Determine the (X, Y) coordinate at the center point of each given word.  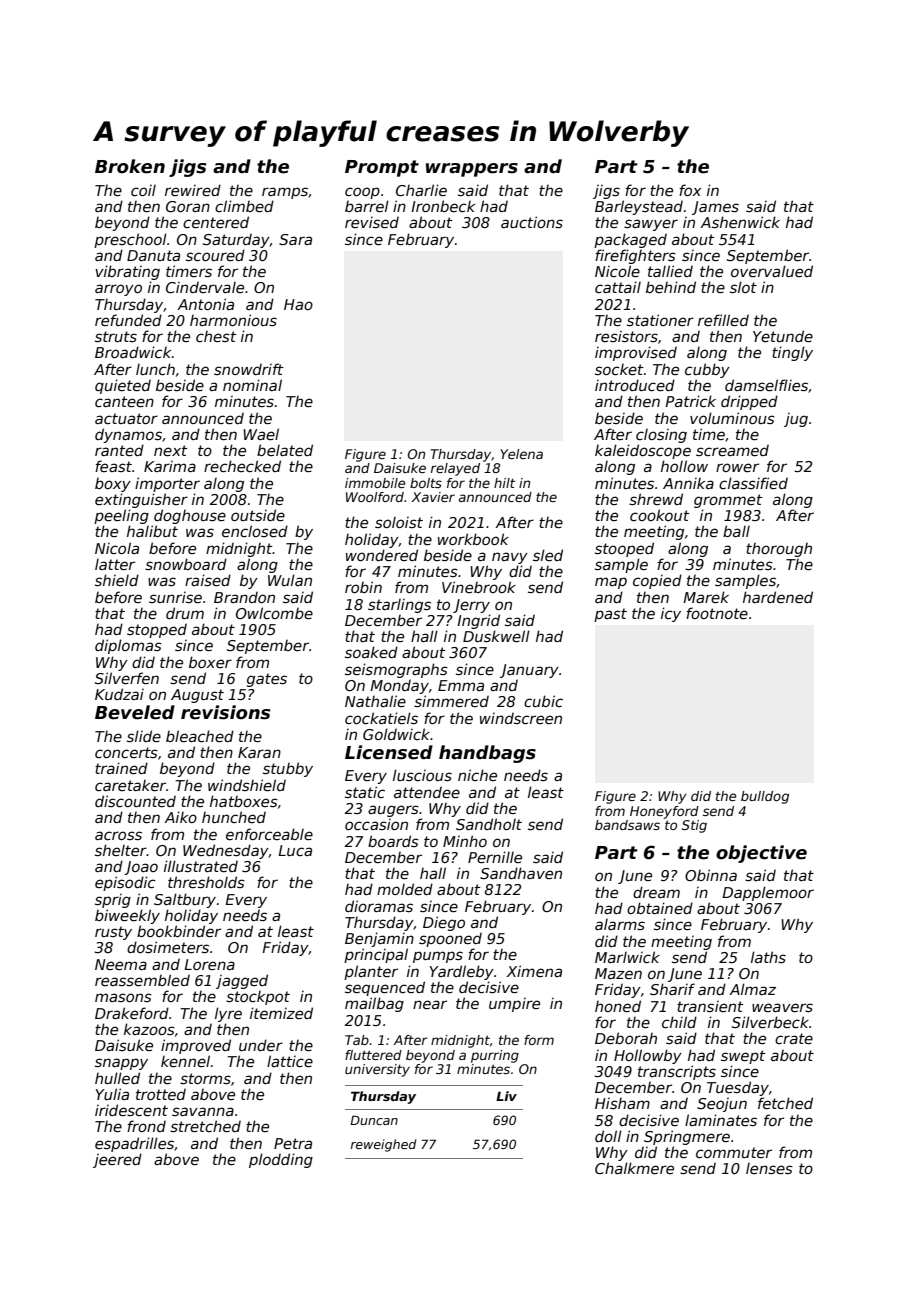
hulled (117, 1078)
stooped (624, 549)
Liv (506, 1096)
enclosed (255, 531)
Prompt (382, 168)
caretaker (130, 785)
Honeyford (664, 812)
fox (690, 190)
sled (548, 555)
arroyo (118, 290)
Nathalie (375, 701)
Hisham (622, 1103)
